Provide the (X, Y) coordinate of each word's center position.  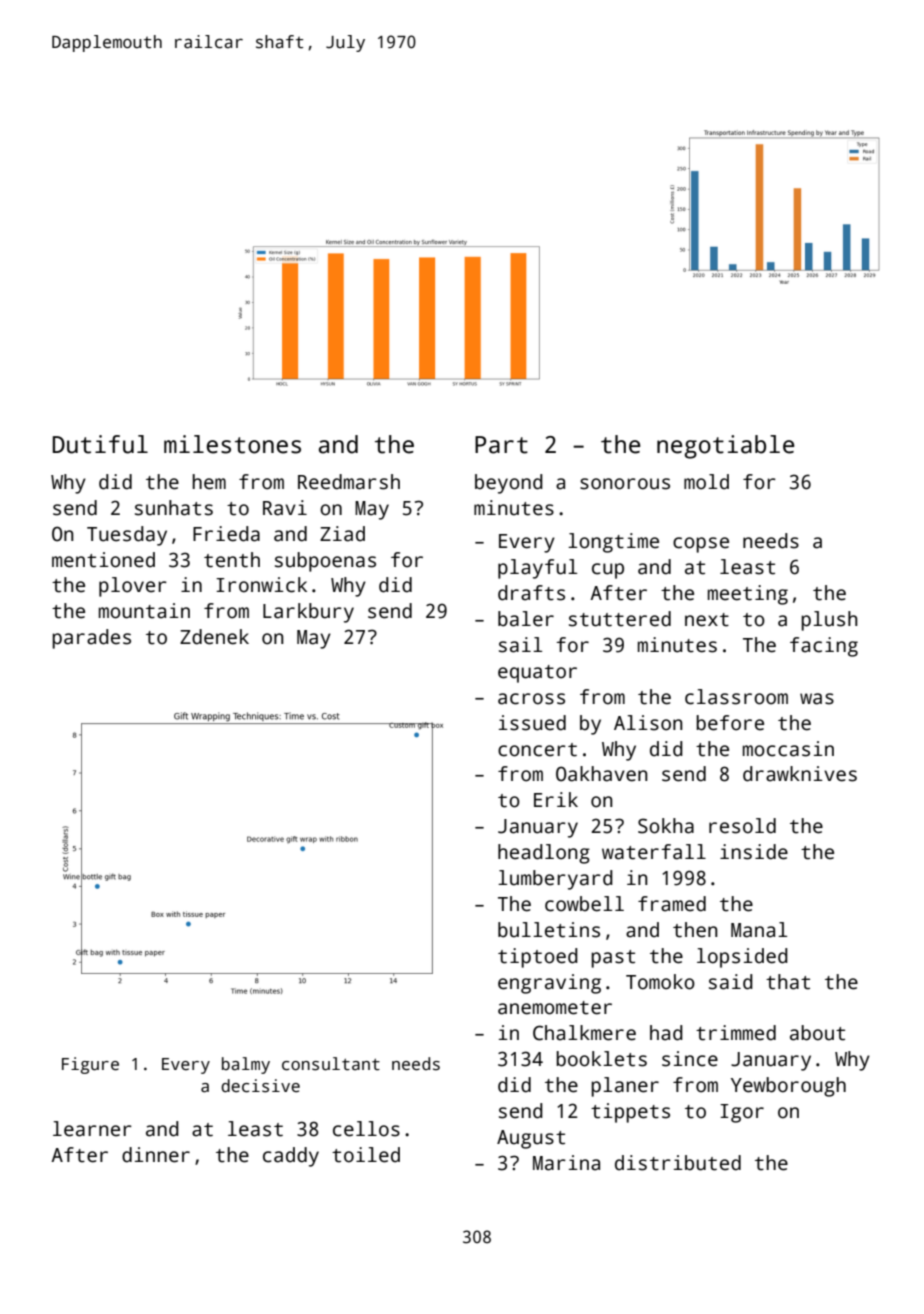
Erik (556, 799)
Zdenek (214, 637)
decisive (260, 1086)
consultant (331, 1064)
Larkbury (308, 613)
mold (706, 482)
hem (209, 482)
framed (672, 904)
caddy (291, 1157)
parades (91, 639)
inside (754, 852)
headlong (544, 854)
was (817, 699)
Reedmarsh (349, 482)
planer (625, 1087)
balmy (246, 1065)
